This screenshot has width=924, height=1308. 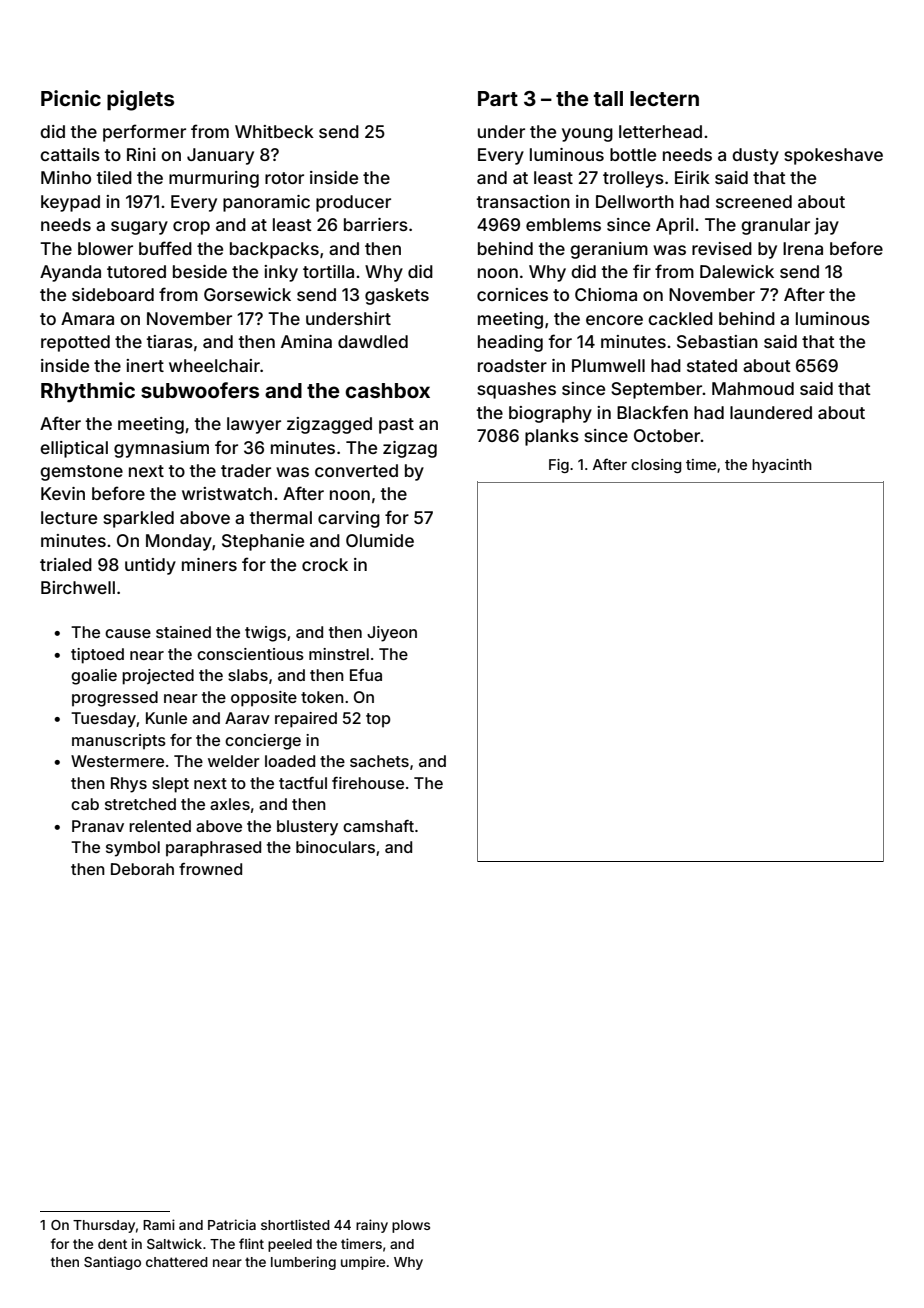 What do you see at coordinates (803, 248) in the screenshot?
I see `Irena` at bounding box center [803, 248].
